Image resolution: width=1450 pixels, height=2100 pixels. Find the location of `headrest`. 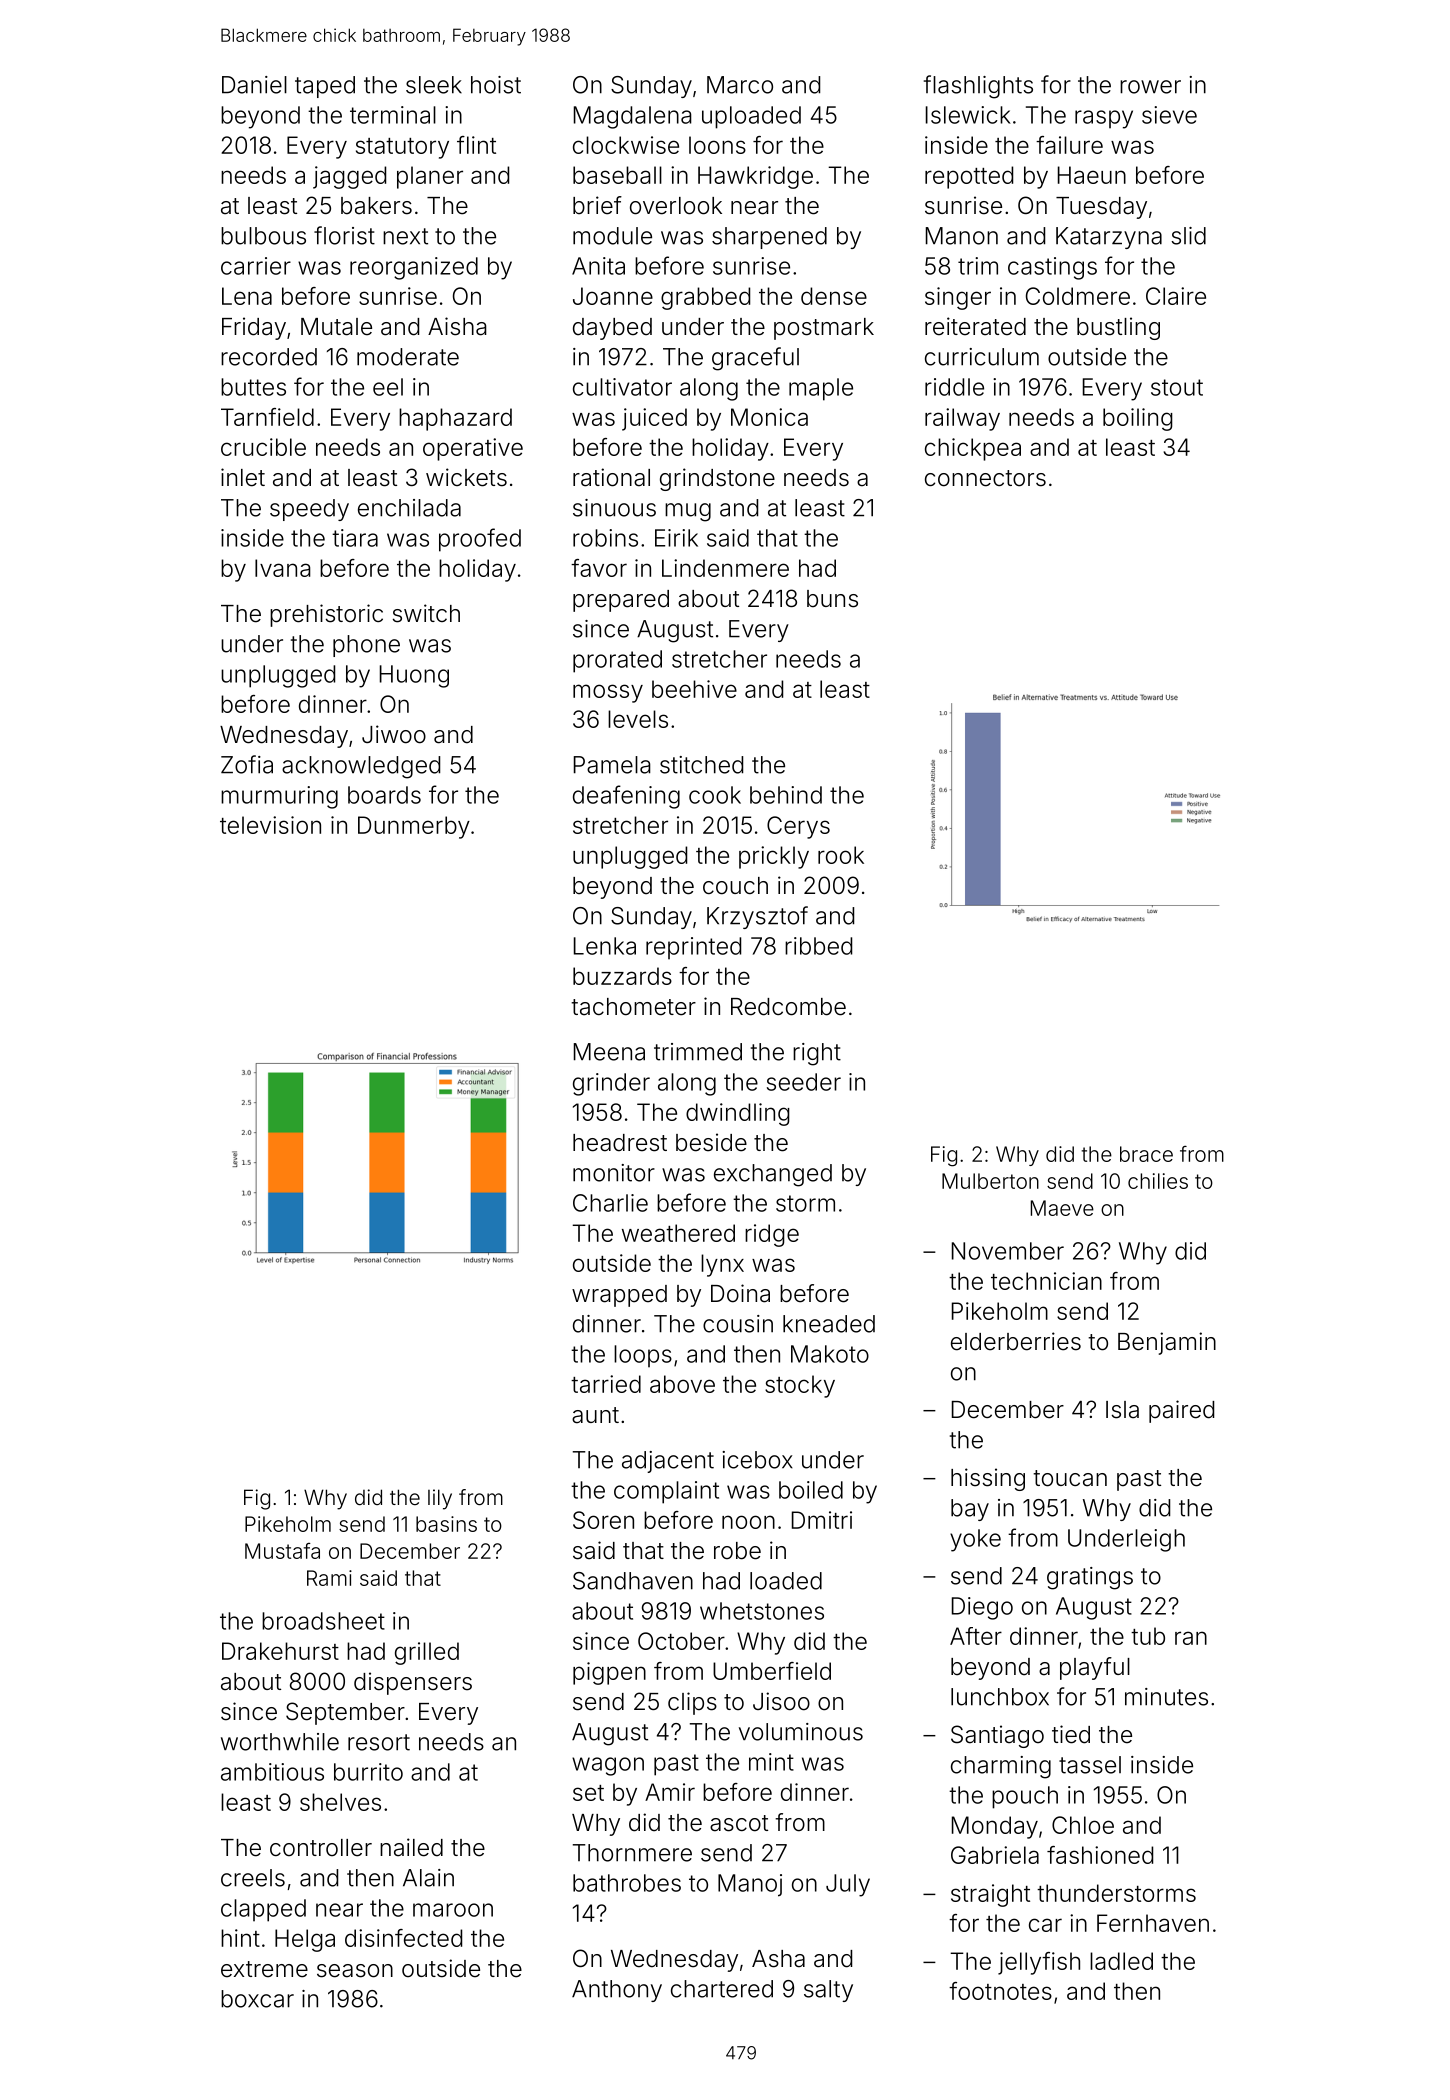

headrest is located at coordinates (620, 1143).
